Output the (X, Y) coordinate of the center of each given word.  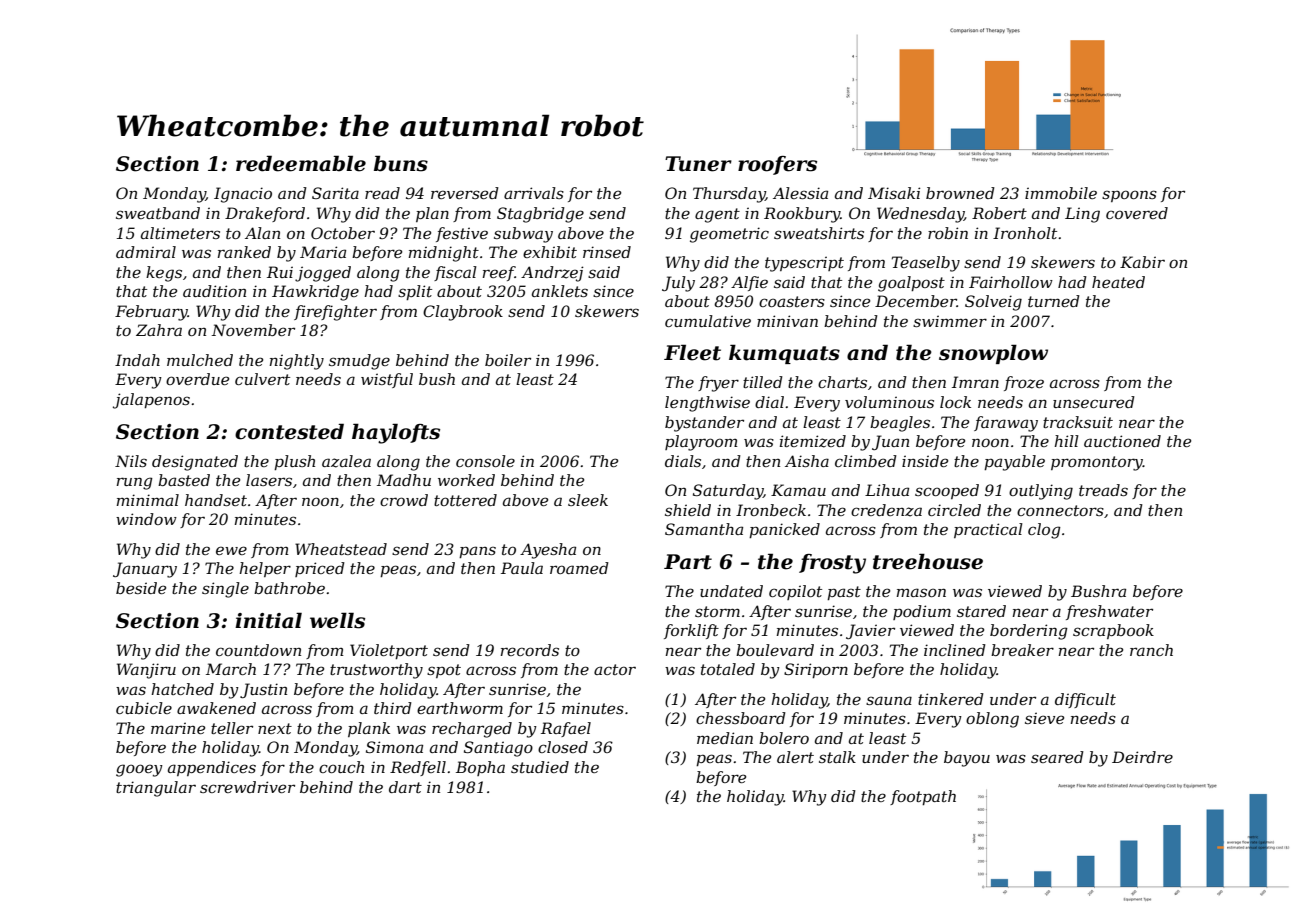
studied (540, 767)
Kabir (1142, 262)
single (225, 590)
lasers (269, 480)
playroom (701, 443)
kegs (164, 274)
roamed (579, 568)
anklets (560, 291)
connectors (1060, 510)
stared (981, 611)
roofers (777, 165)
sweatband (158, 213)
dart (405, 787)
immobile (1061, 193)
